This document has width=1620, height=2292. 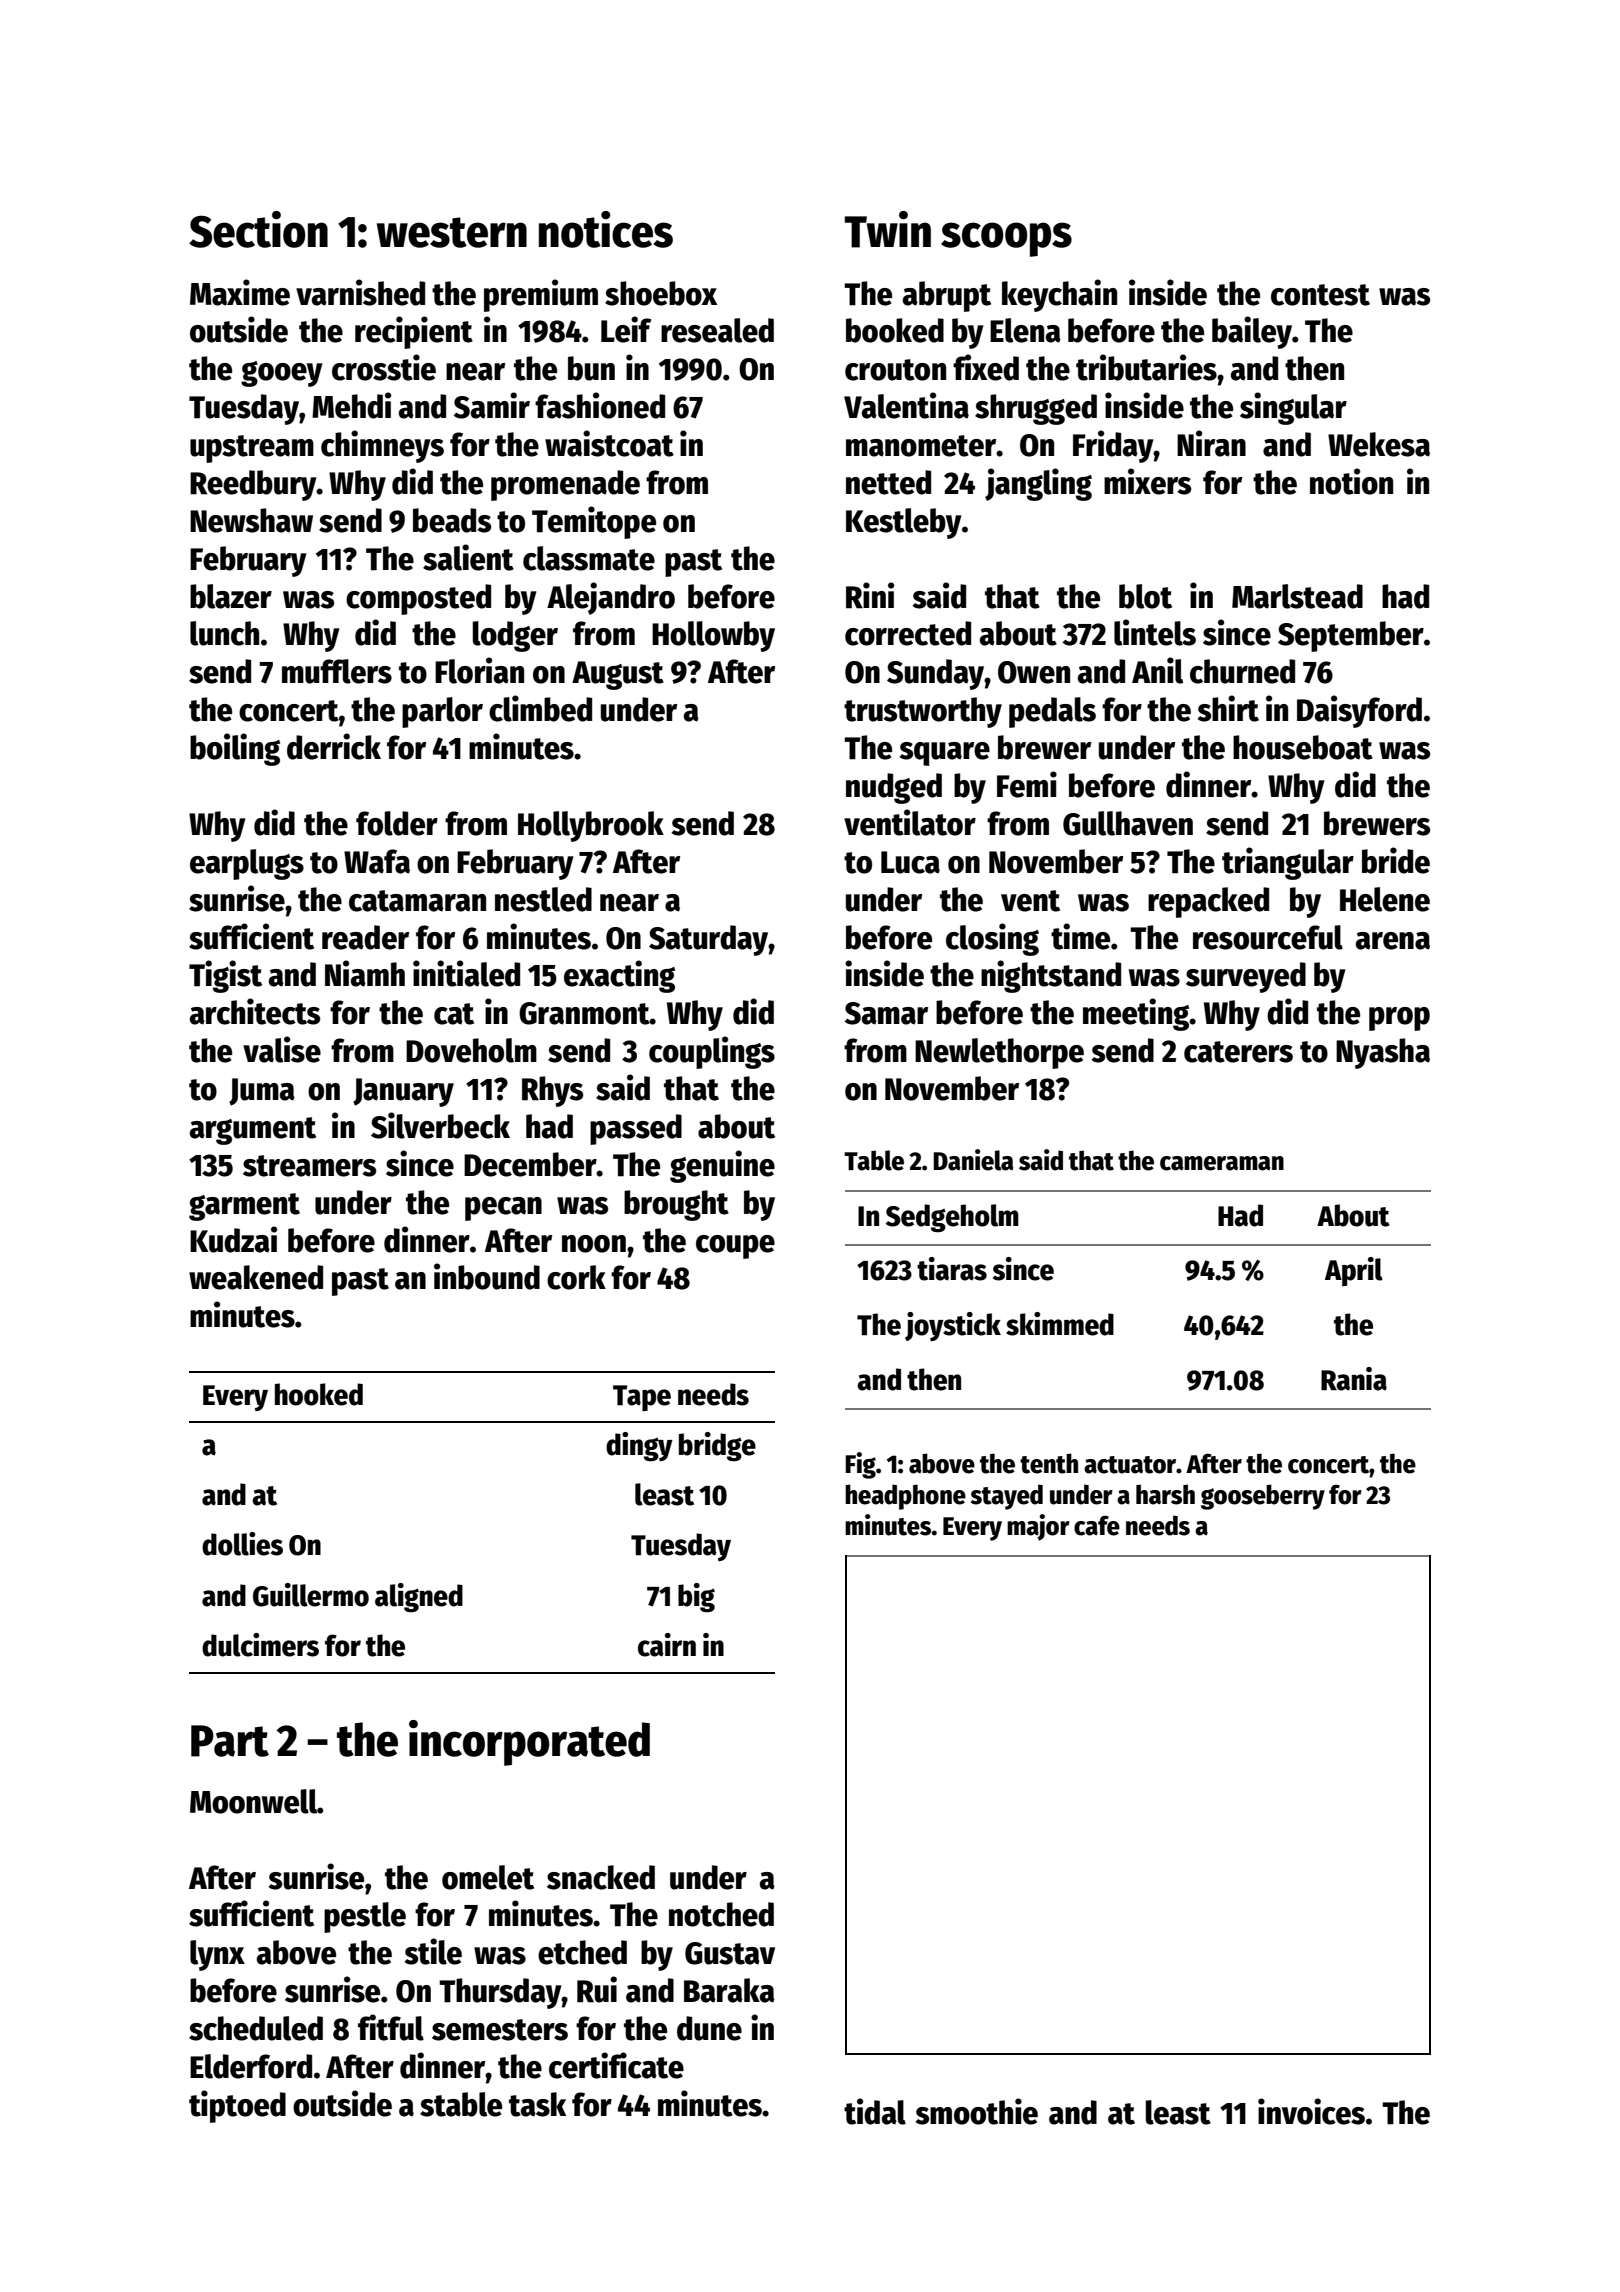 I want to click on aligned, so click(x=419, y=1598).
